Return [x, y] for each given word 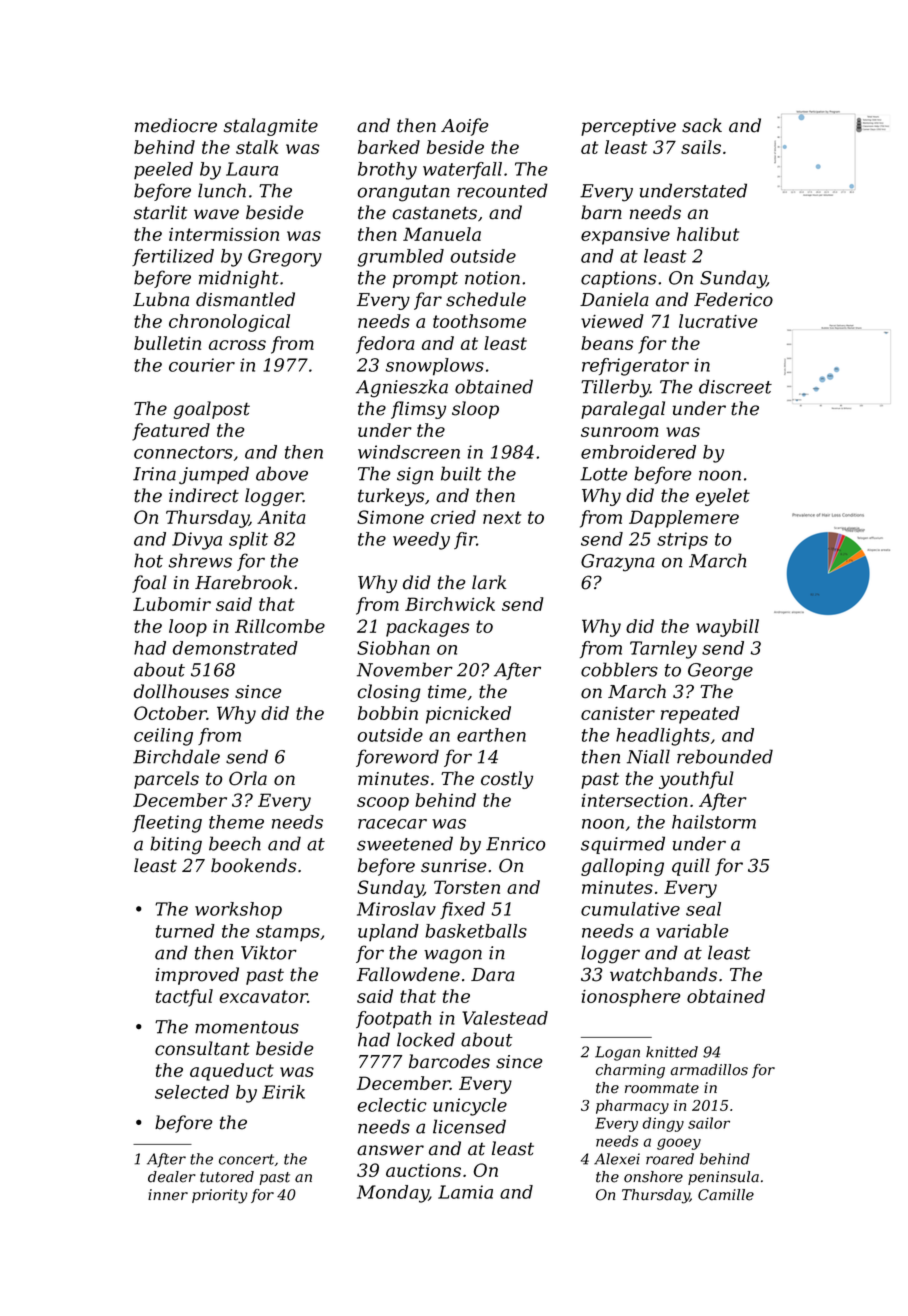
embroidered [638, 452]
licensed [469, 1126]
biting [176, 845]
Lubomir [172, 604]
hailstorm [714, 822]
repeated [700, 715]
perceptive [628, 127]
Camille [726, 1195]
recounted [502, 190]
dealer [172, 1177]
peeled [163, 171]
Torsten [467, 887]
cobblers [619, 669]
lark [489, 582]
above [282, 473]
